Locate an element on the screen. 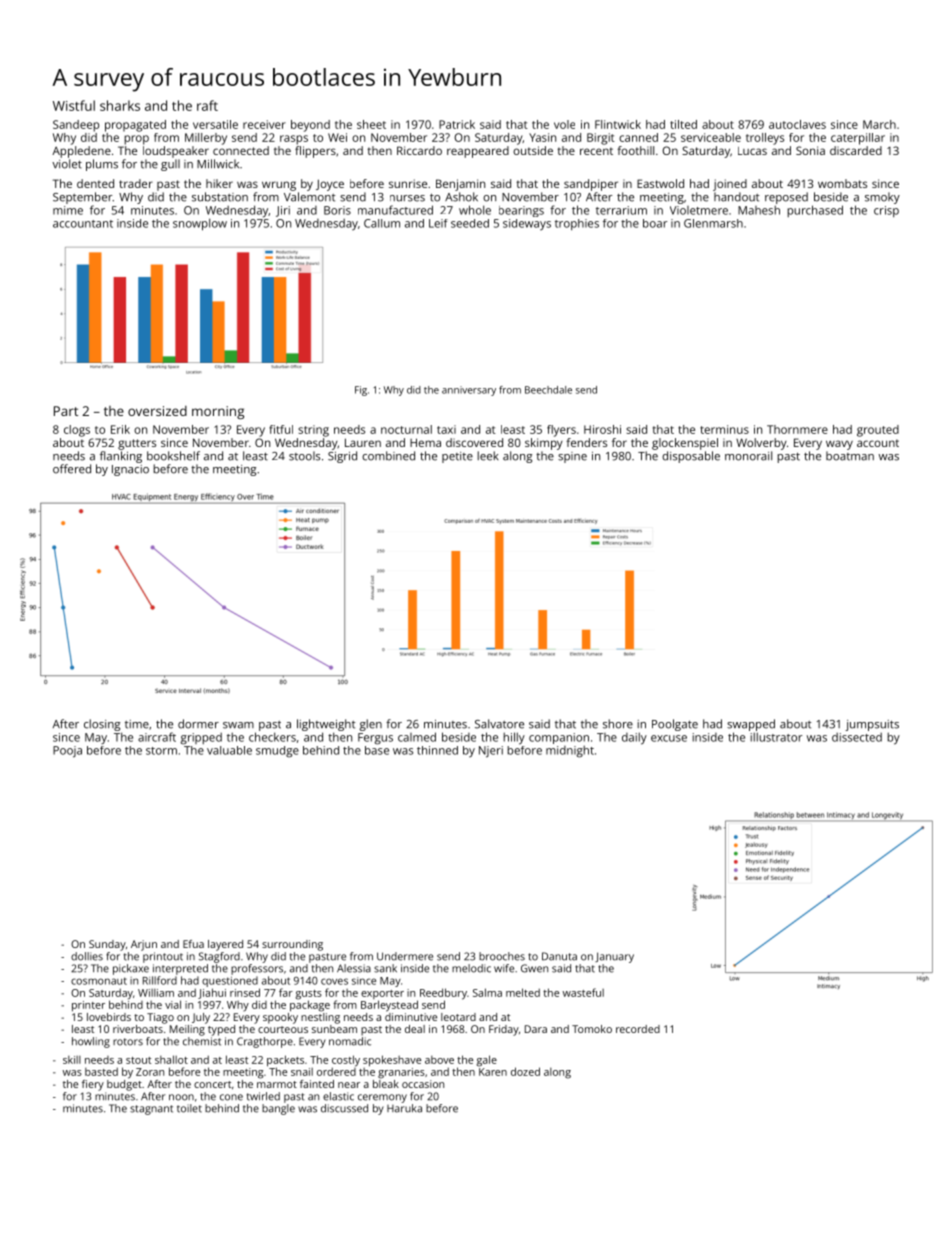 The image size is (952, 1233). leotard is located at coordinates (458, 1017).
